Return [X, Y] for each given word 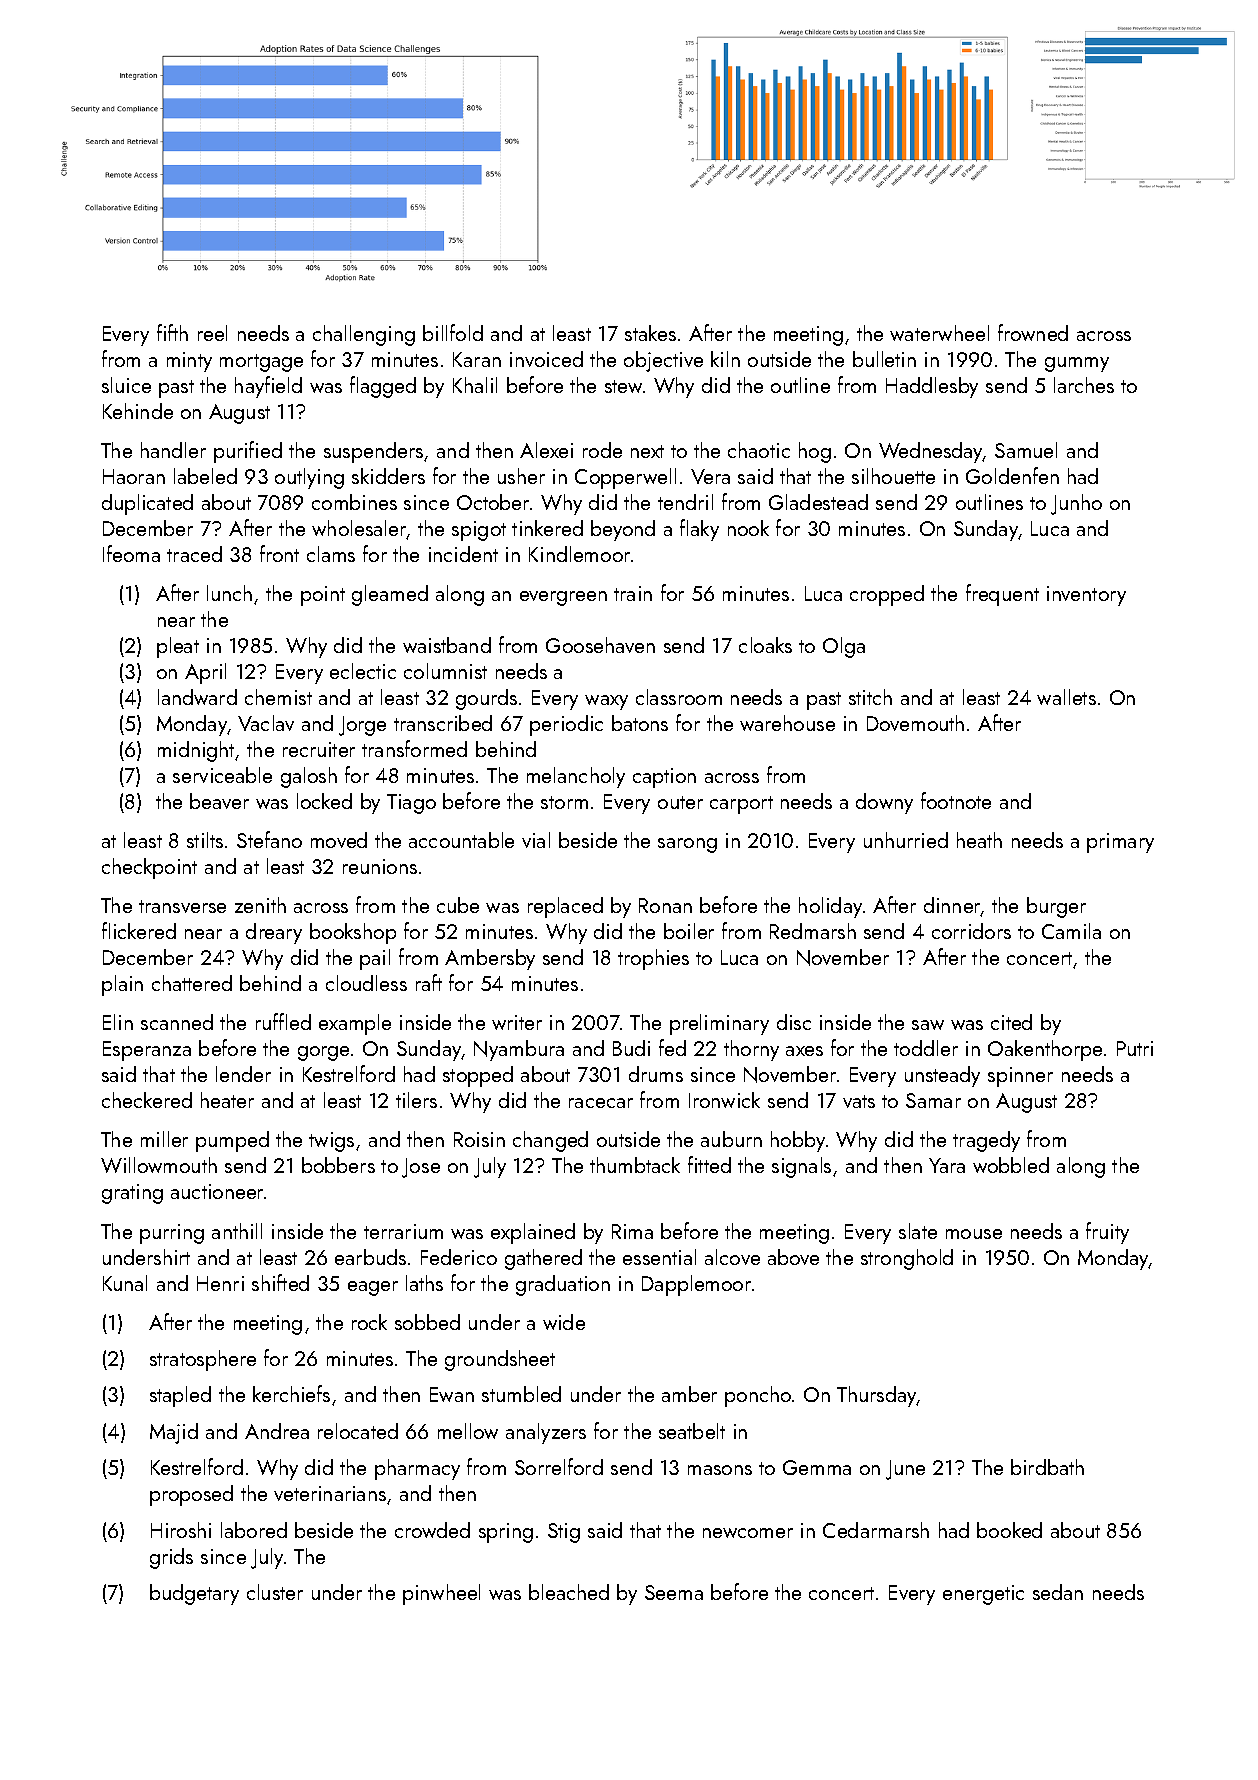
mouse [974, 1234]
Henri [220, 1283]
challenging [364, 335]
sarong [687, 845]
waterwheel [939, 333]
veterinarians [330, 1493]
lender [243, 1074]
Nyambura [519, 1050]
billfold [453, 332]
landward [197, 697]
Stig [564, 1533]
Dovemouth [915, 723]
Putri [1135, 1048]
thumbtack [635, 1165]
